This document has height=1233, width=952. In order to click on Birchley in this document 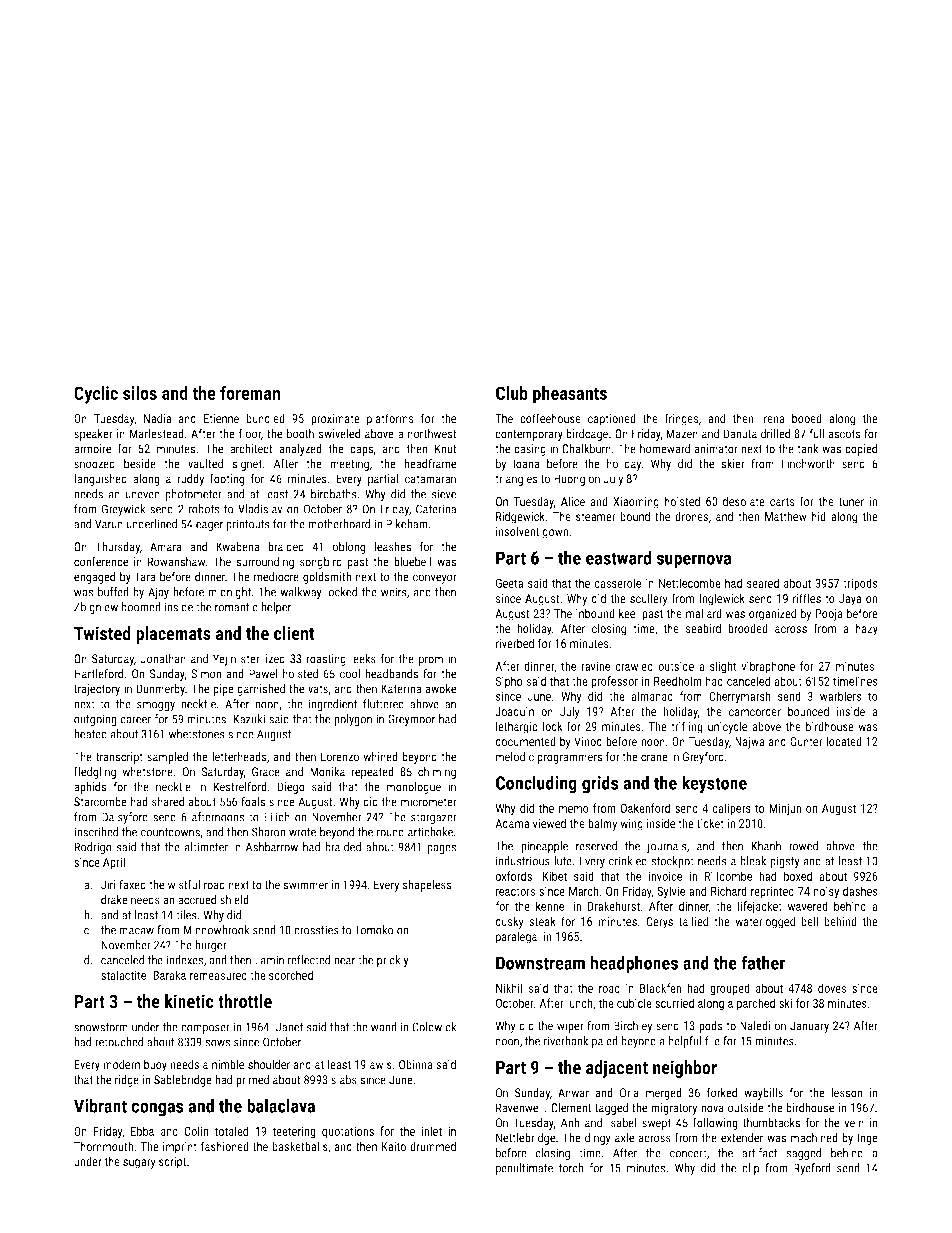, I will do `click(633, 1027)`.
